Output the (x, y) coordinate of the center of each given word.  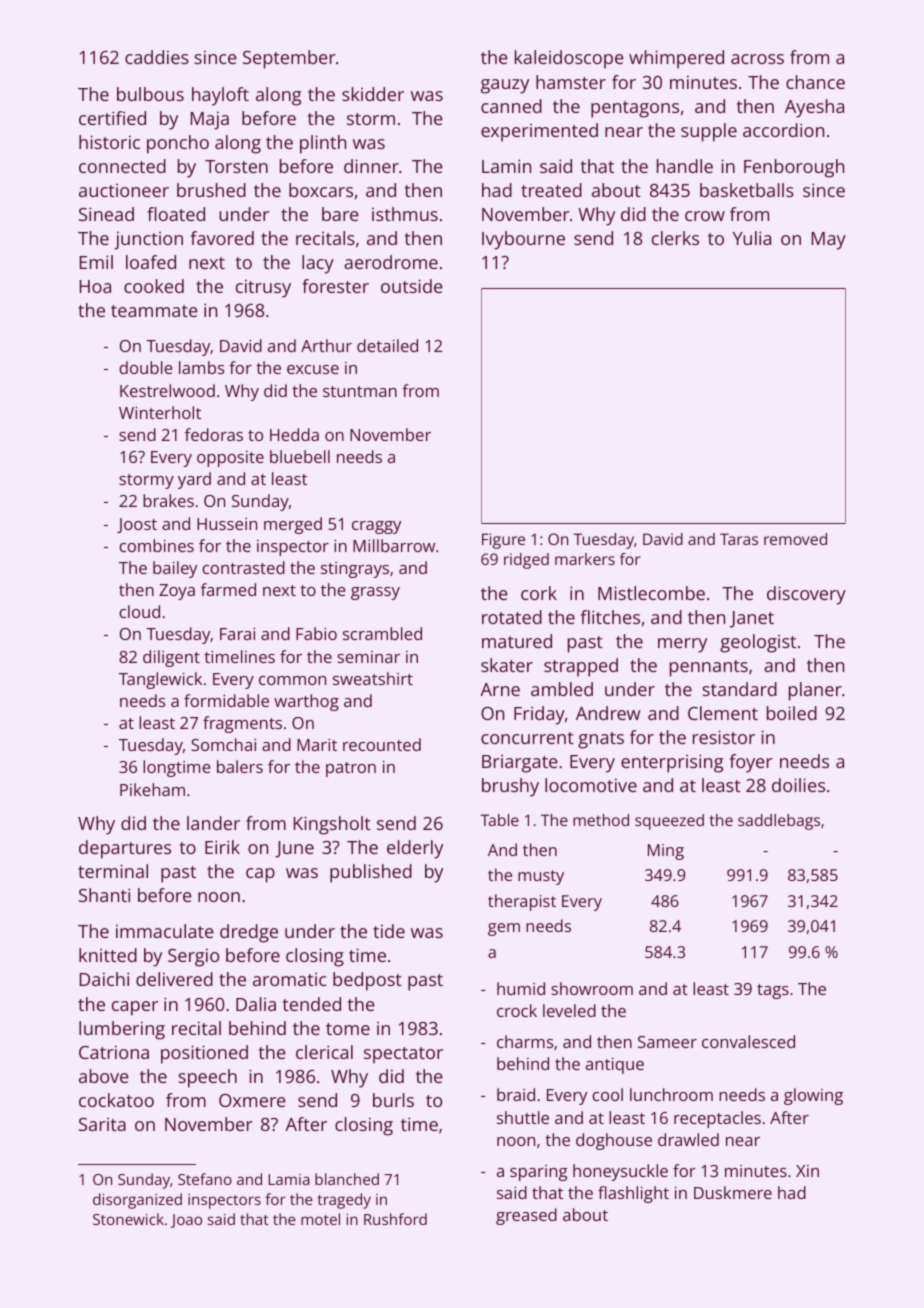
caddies (157, 57)
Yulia (752, 238)
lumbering (122, 1030)
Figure (503, 541)
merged (293, 525)
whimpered (676, 59)
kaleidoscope (569, 59)
